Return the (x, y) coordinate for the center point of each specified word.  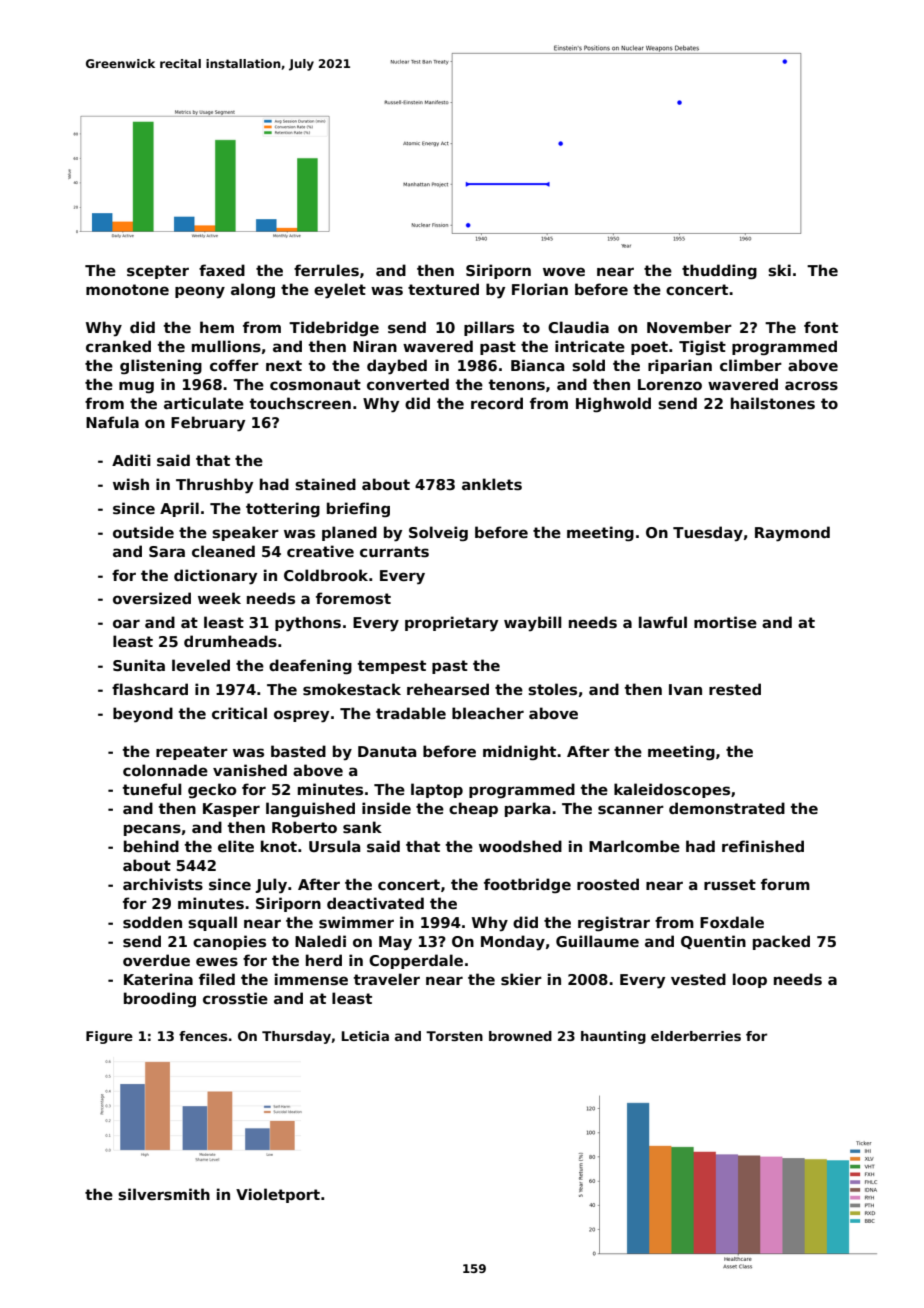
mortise (725, 622)
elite (236, 846)
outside (143, 532)
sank (362, 827)
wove (564, 271)
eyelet (340, 291)
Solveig (438, 533)
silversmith (164, 1194)
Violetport (278, 1195)
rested (735, 689)
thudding (719, 271)
